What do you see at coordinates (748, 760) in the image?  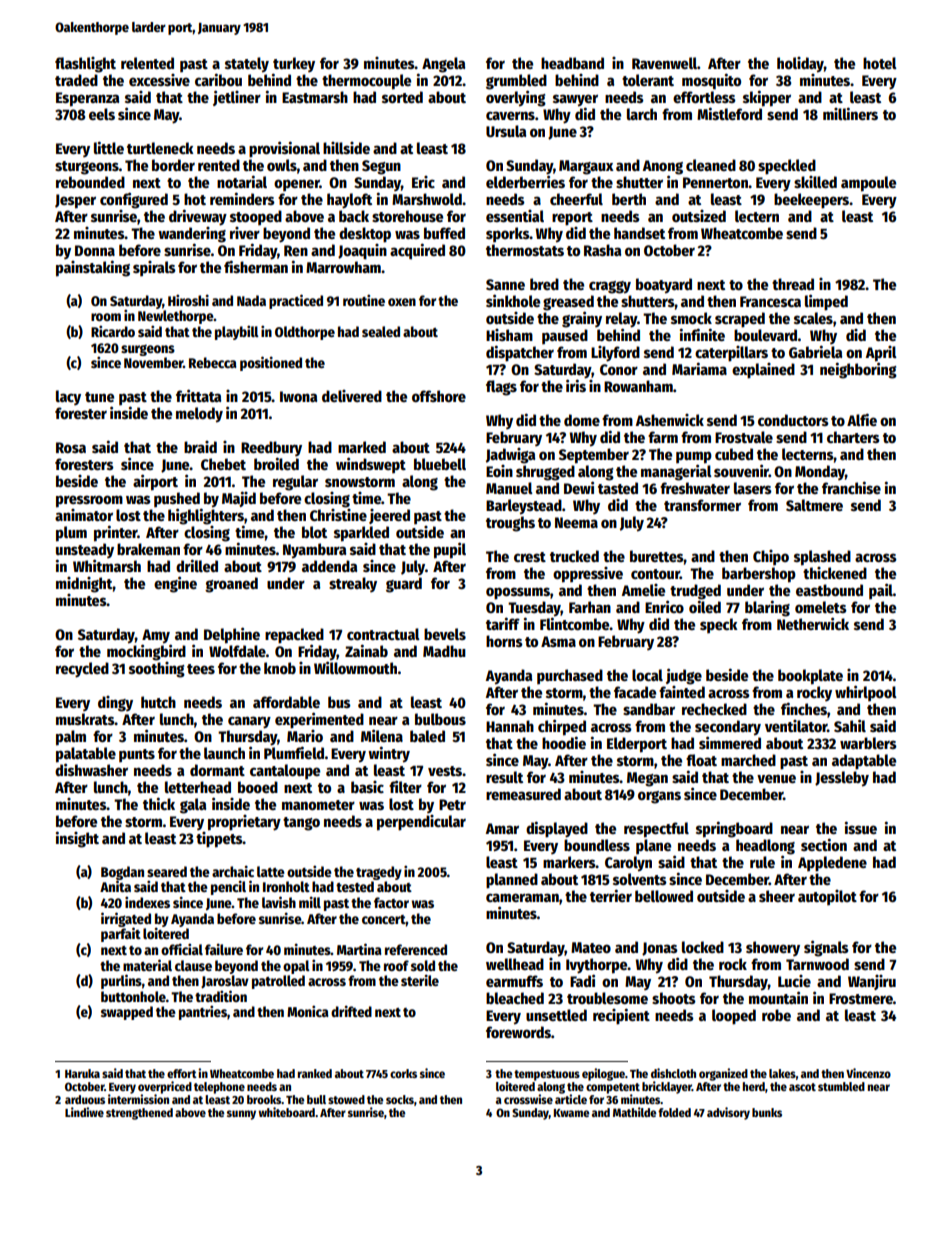 I see `marched` at bounding box center [748, 760].
